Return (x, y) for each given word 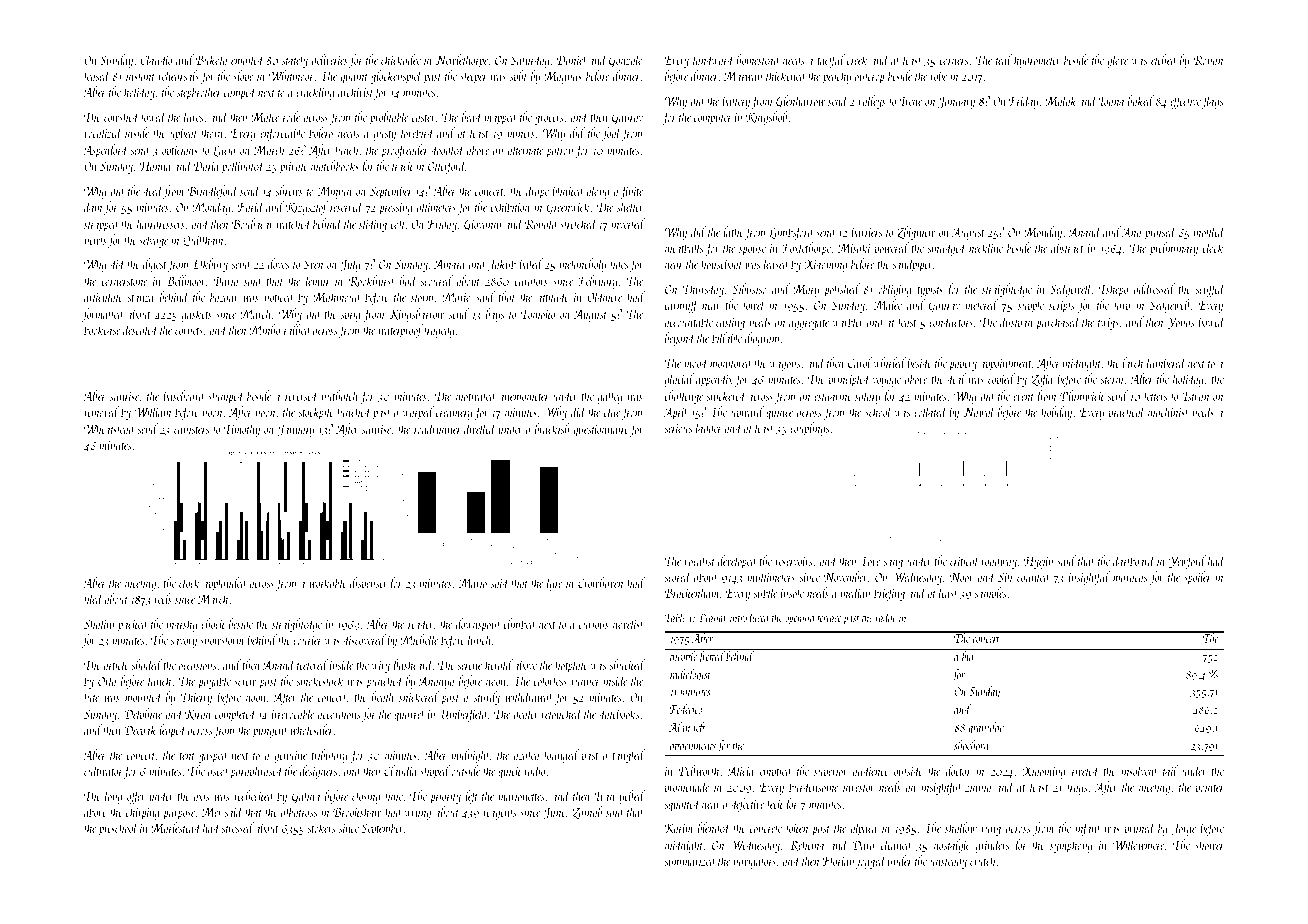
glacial (679, 380)
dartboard (1134, 560)
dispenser (368, 584)
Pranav (712, 617)
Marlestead (176, 827)
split (518, 77)
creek (857, 59)
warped (418, 413)
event (1023, 397)
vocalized (103, 132)
